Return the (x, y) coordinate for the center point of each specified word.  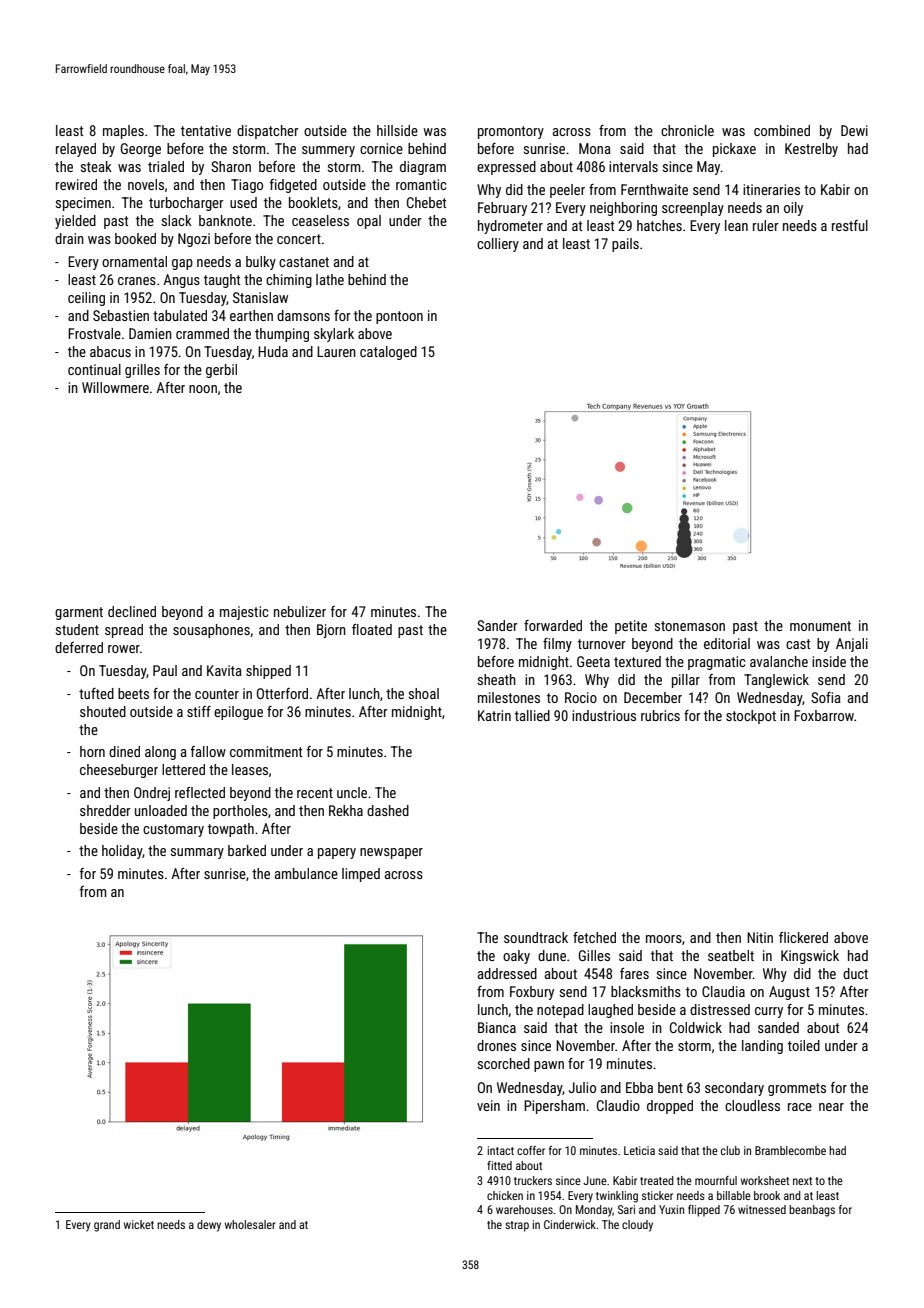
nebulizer (300, 611)
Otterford (282, 693)
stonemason (690, 626)
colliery (498, 245)
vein (488, 1105)
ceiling (86, 299)
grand (107, 1226)
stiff (199, 711)
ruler (766, 225)
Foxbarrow (824, 715)
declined (132, 611)
